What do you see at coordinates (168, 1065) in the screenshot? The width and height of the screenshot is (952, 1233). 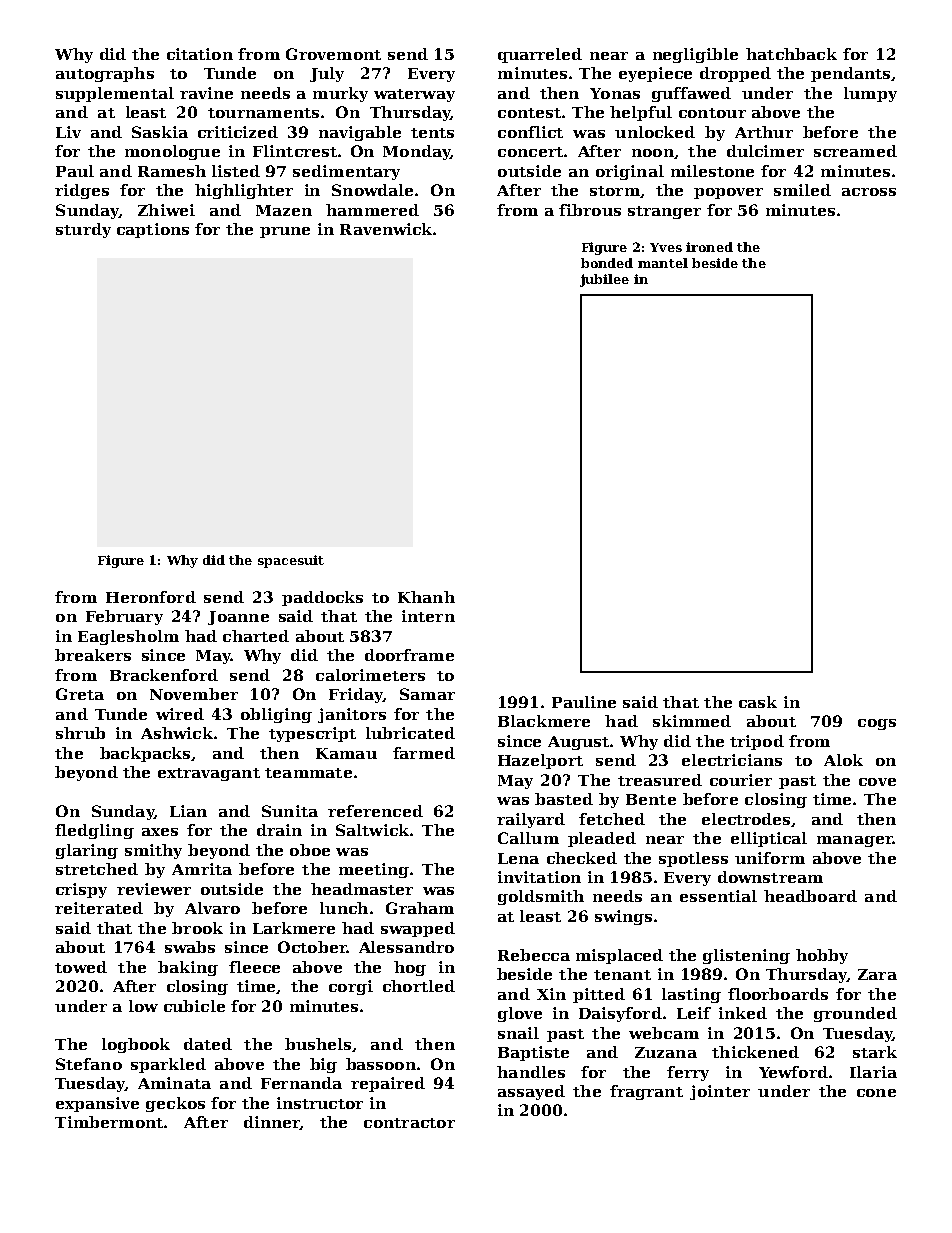 I see `sparkled` at bounding box center [168, 1065].
